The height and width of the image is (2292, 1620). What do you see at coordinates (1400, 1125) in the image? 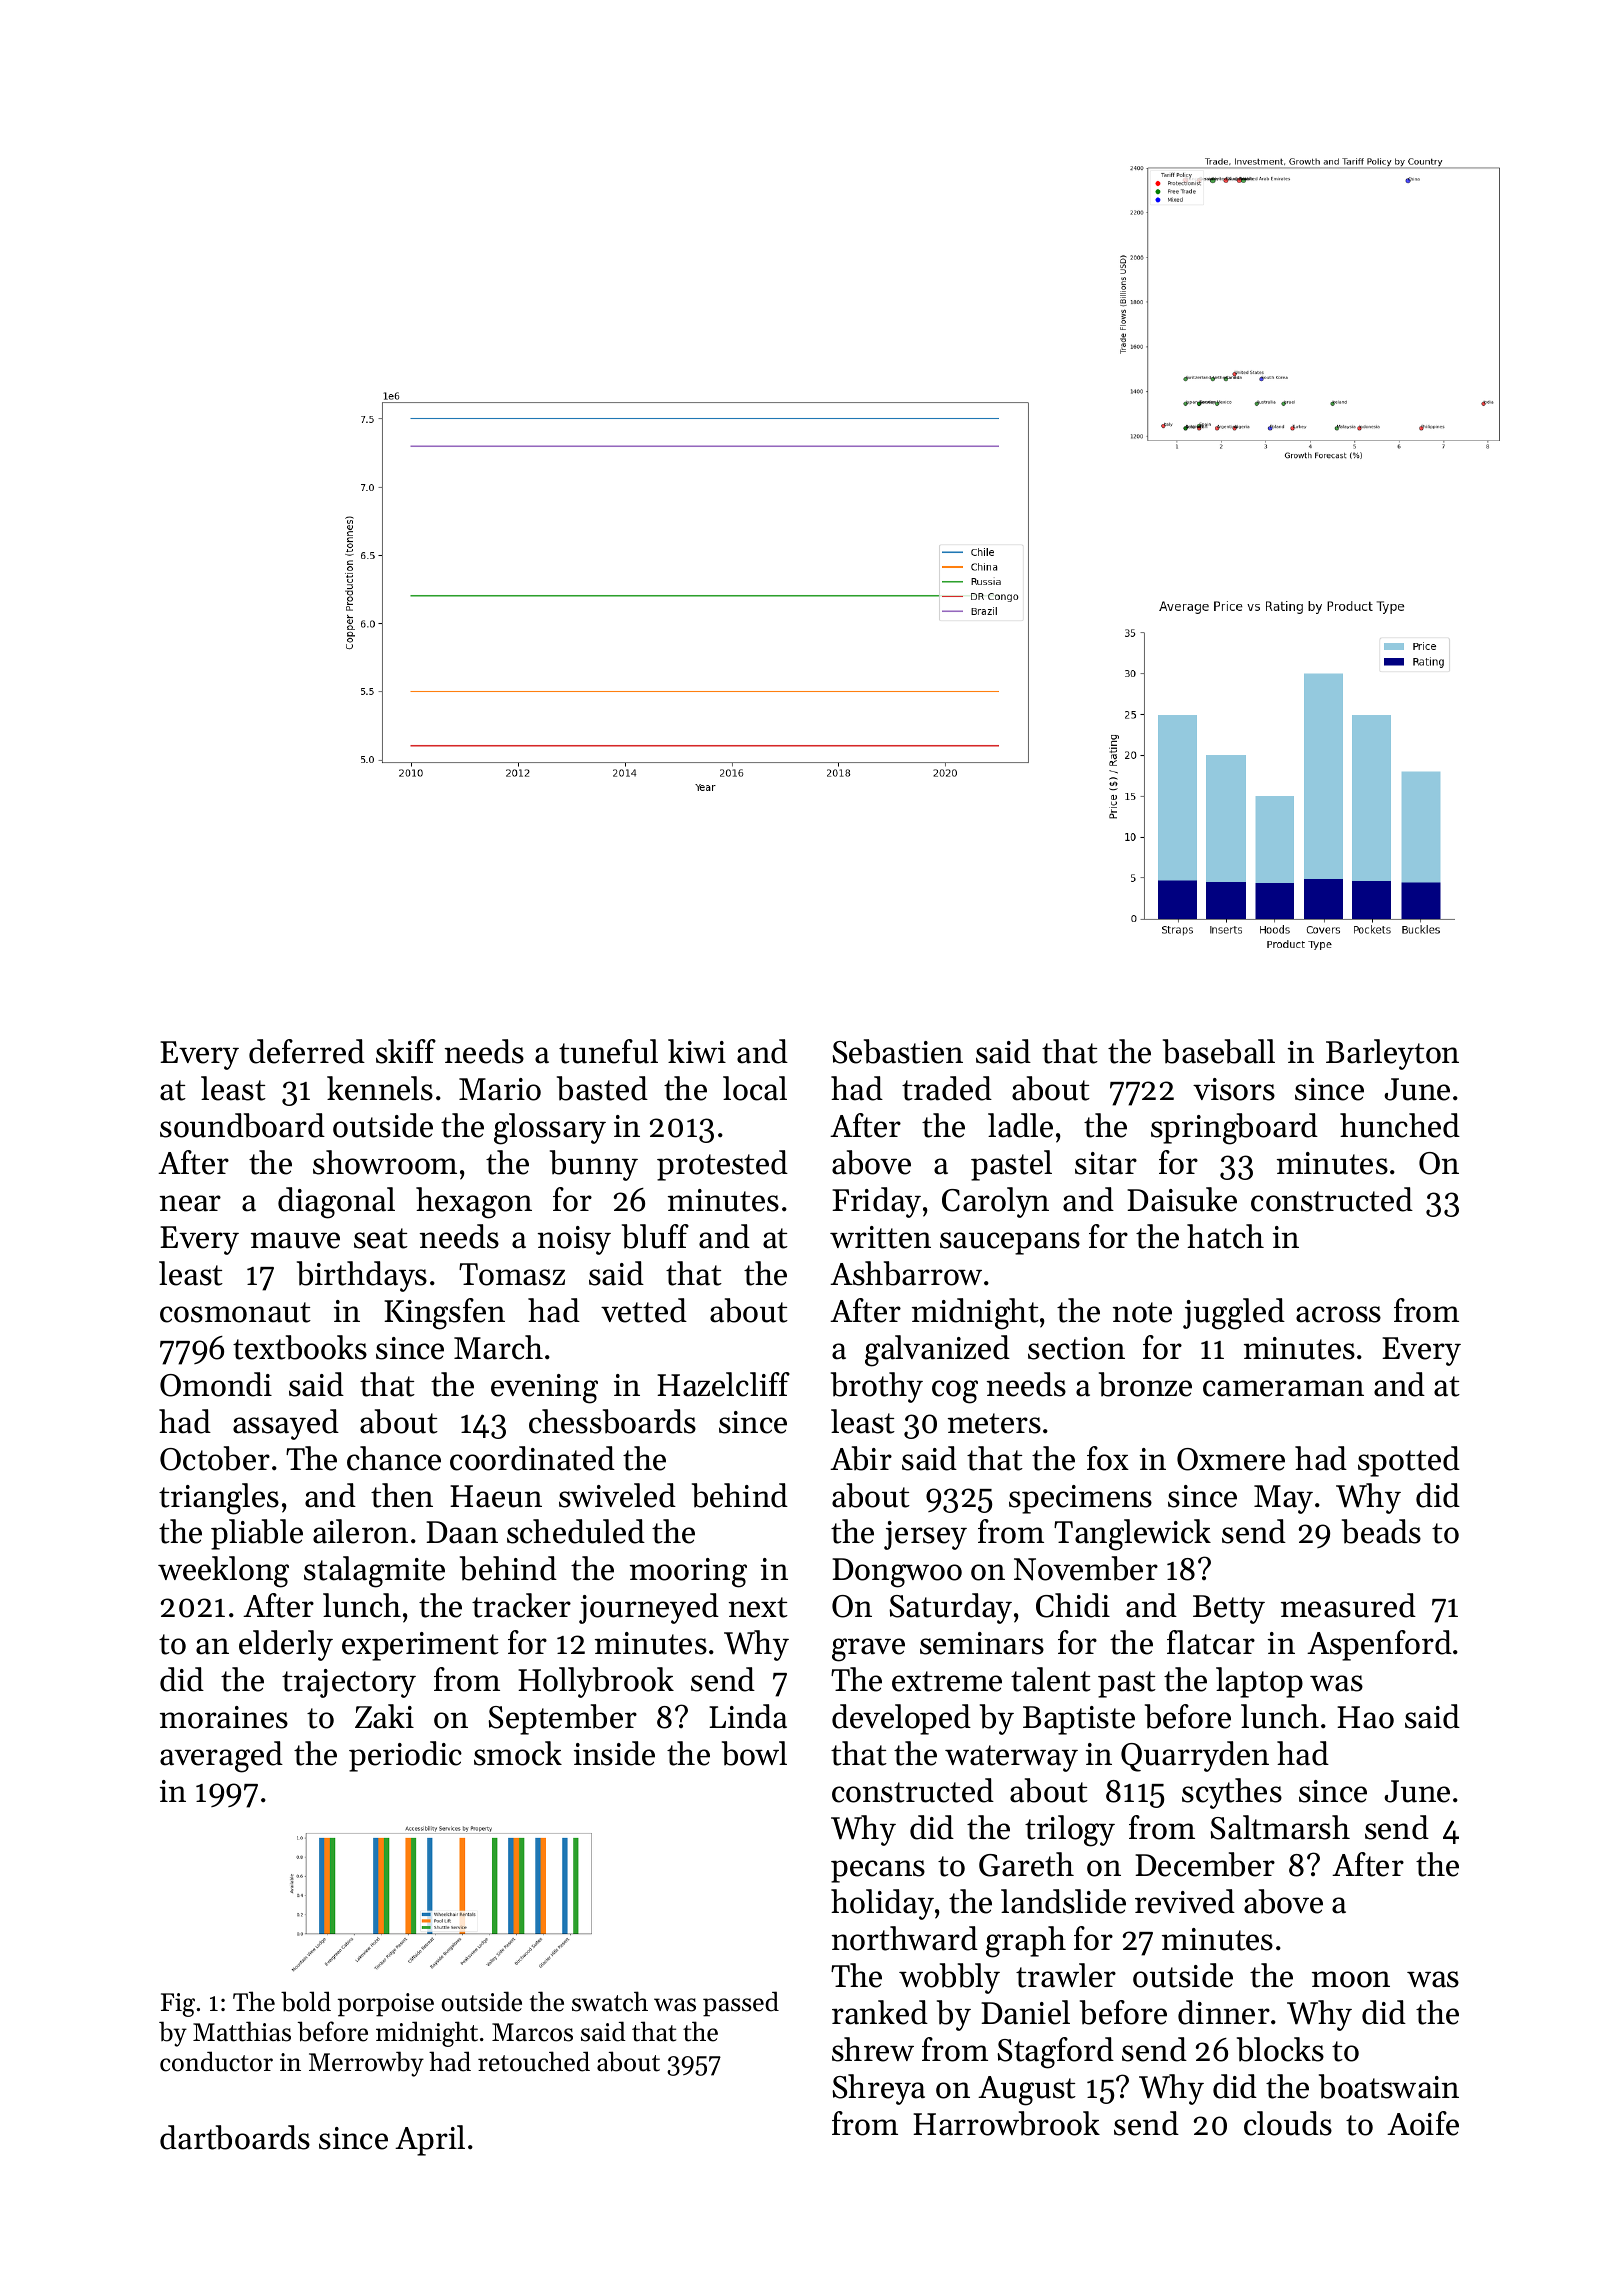
I see `hunched` at bounding box center [1400, 1125].
